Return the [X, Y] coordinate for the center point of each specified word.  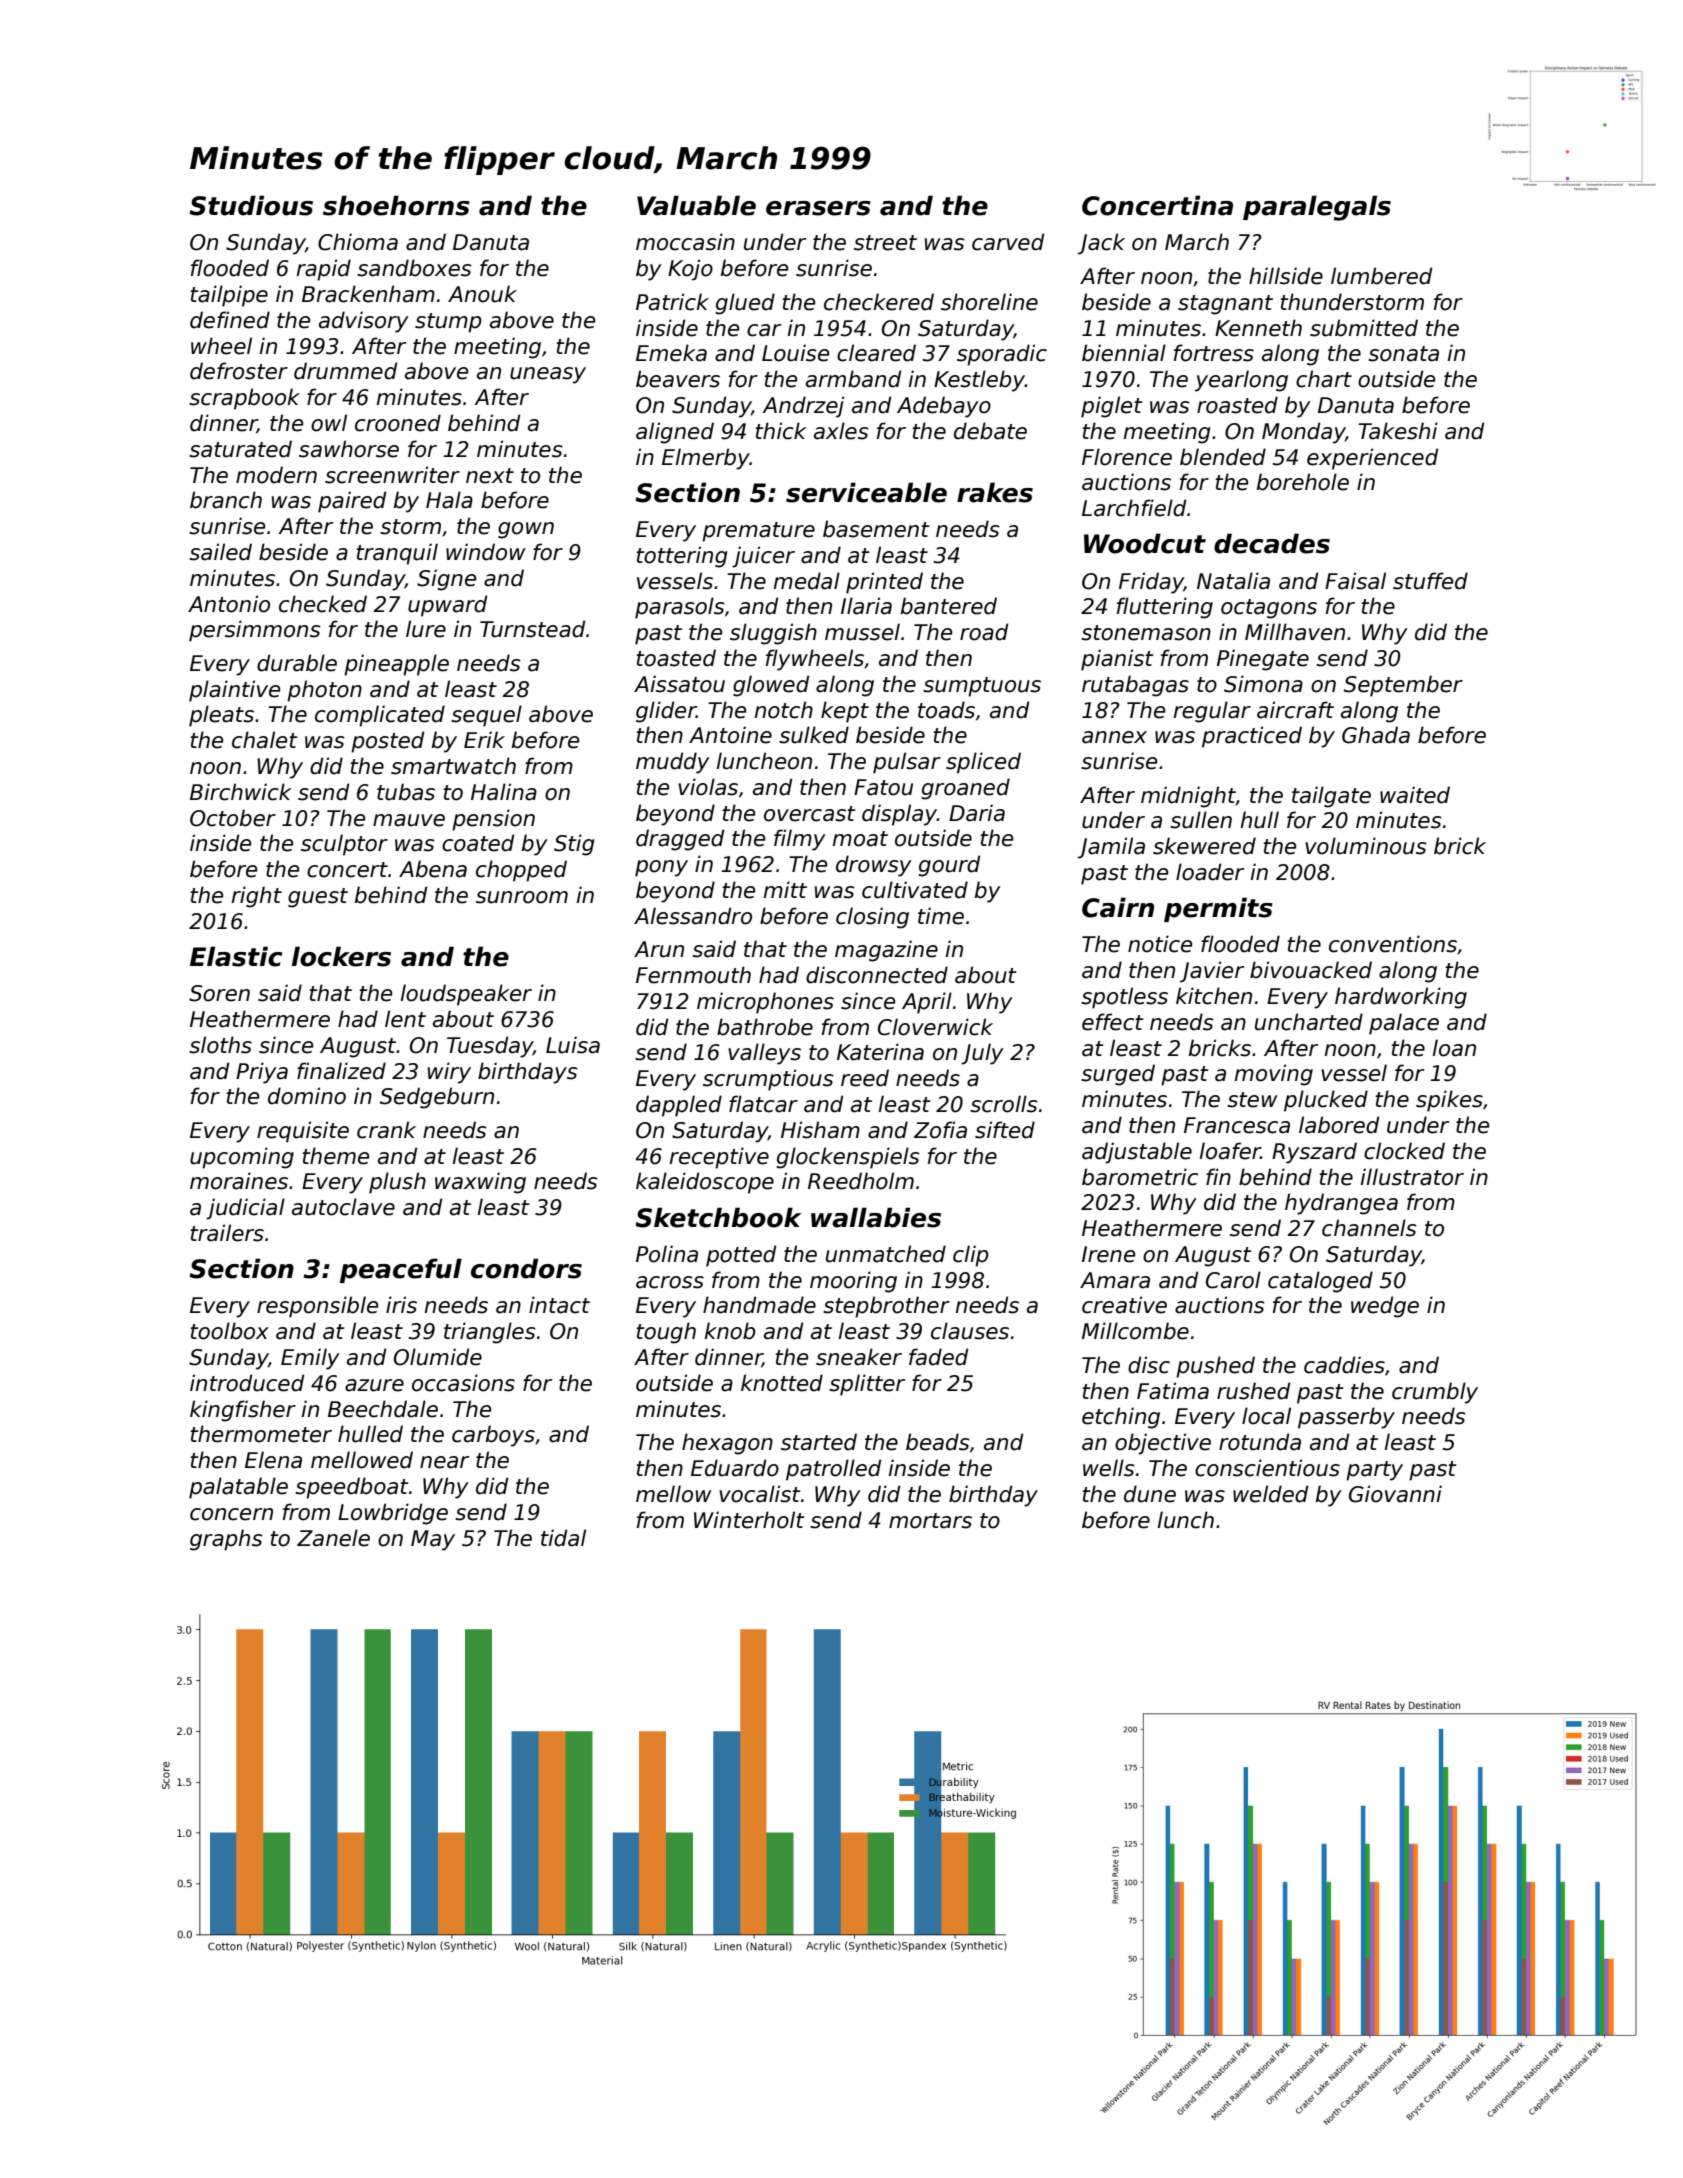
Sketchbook [718, 1217]
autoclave [343, 1207]
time [941, 916]
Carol [1233, 1280]
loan [1454, 1048]
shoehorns [396, 205]
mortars [930, 1521]
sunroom [522, 897]
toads [946, 710]
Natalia [1233, 581]
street [885, 243]
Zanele [333, 1538]
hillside [1286, 276]
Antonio [229, 604]
